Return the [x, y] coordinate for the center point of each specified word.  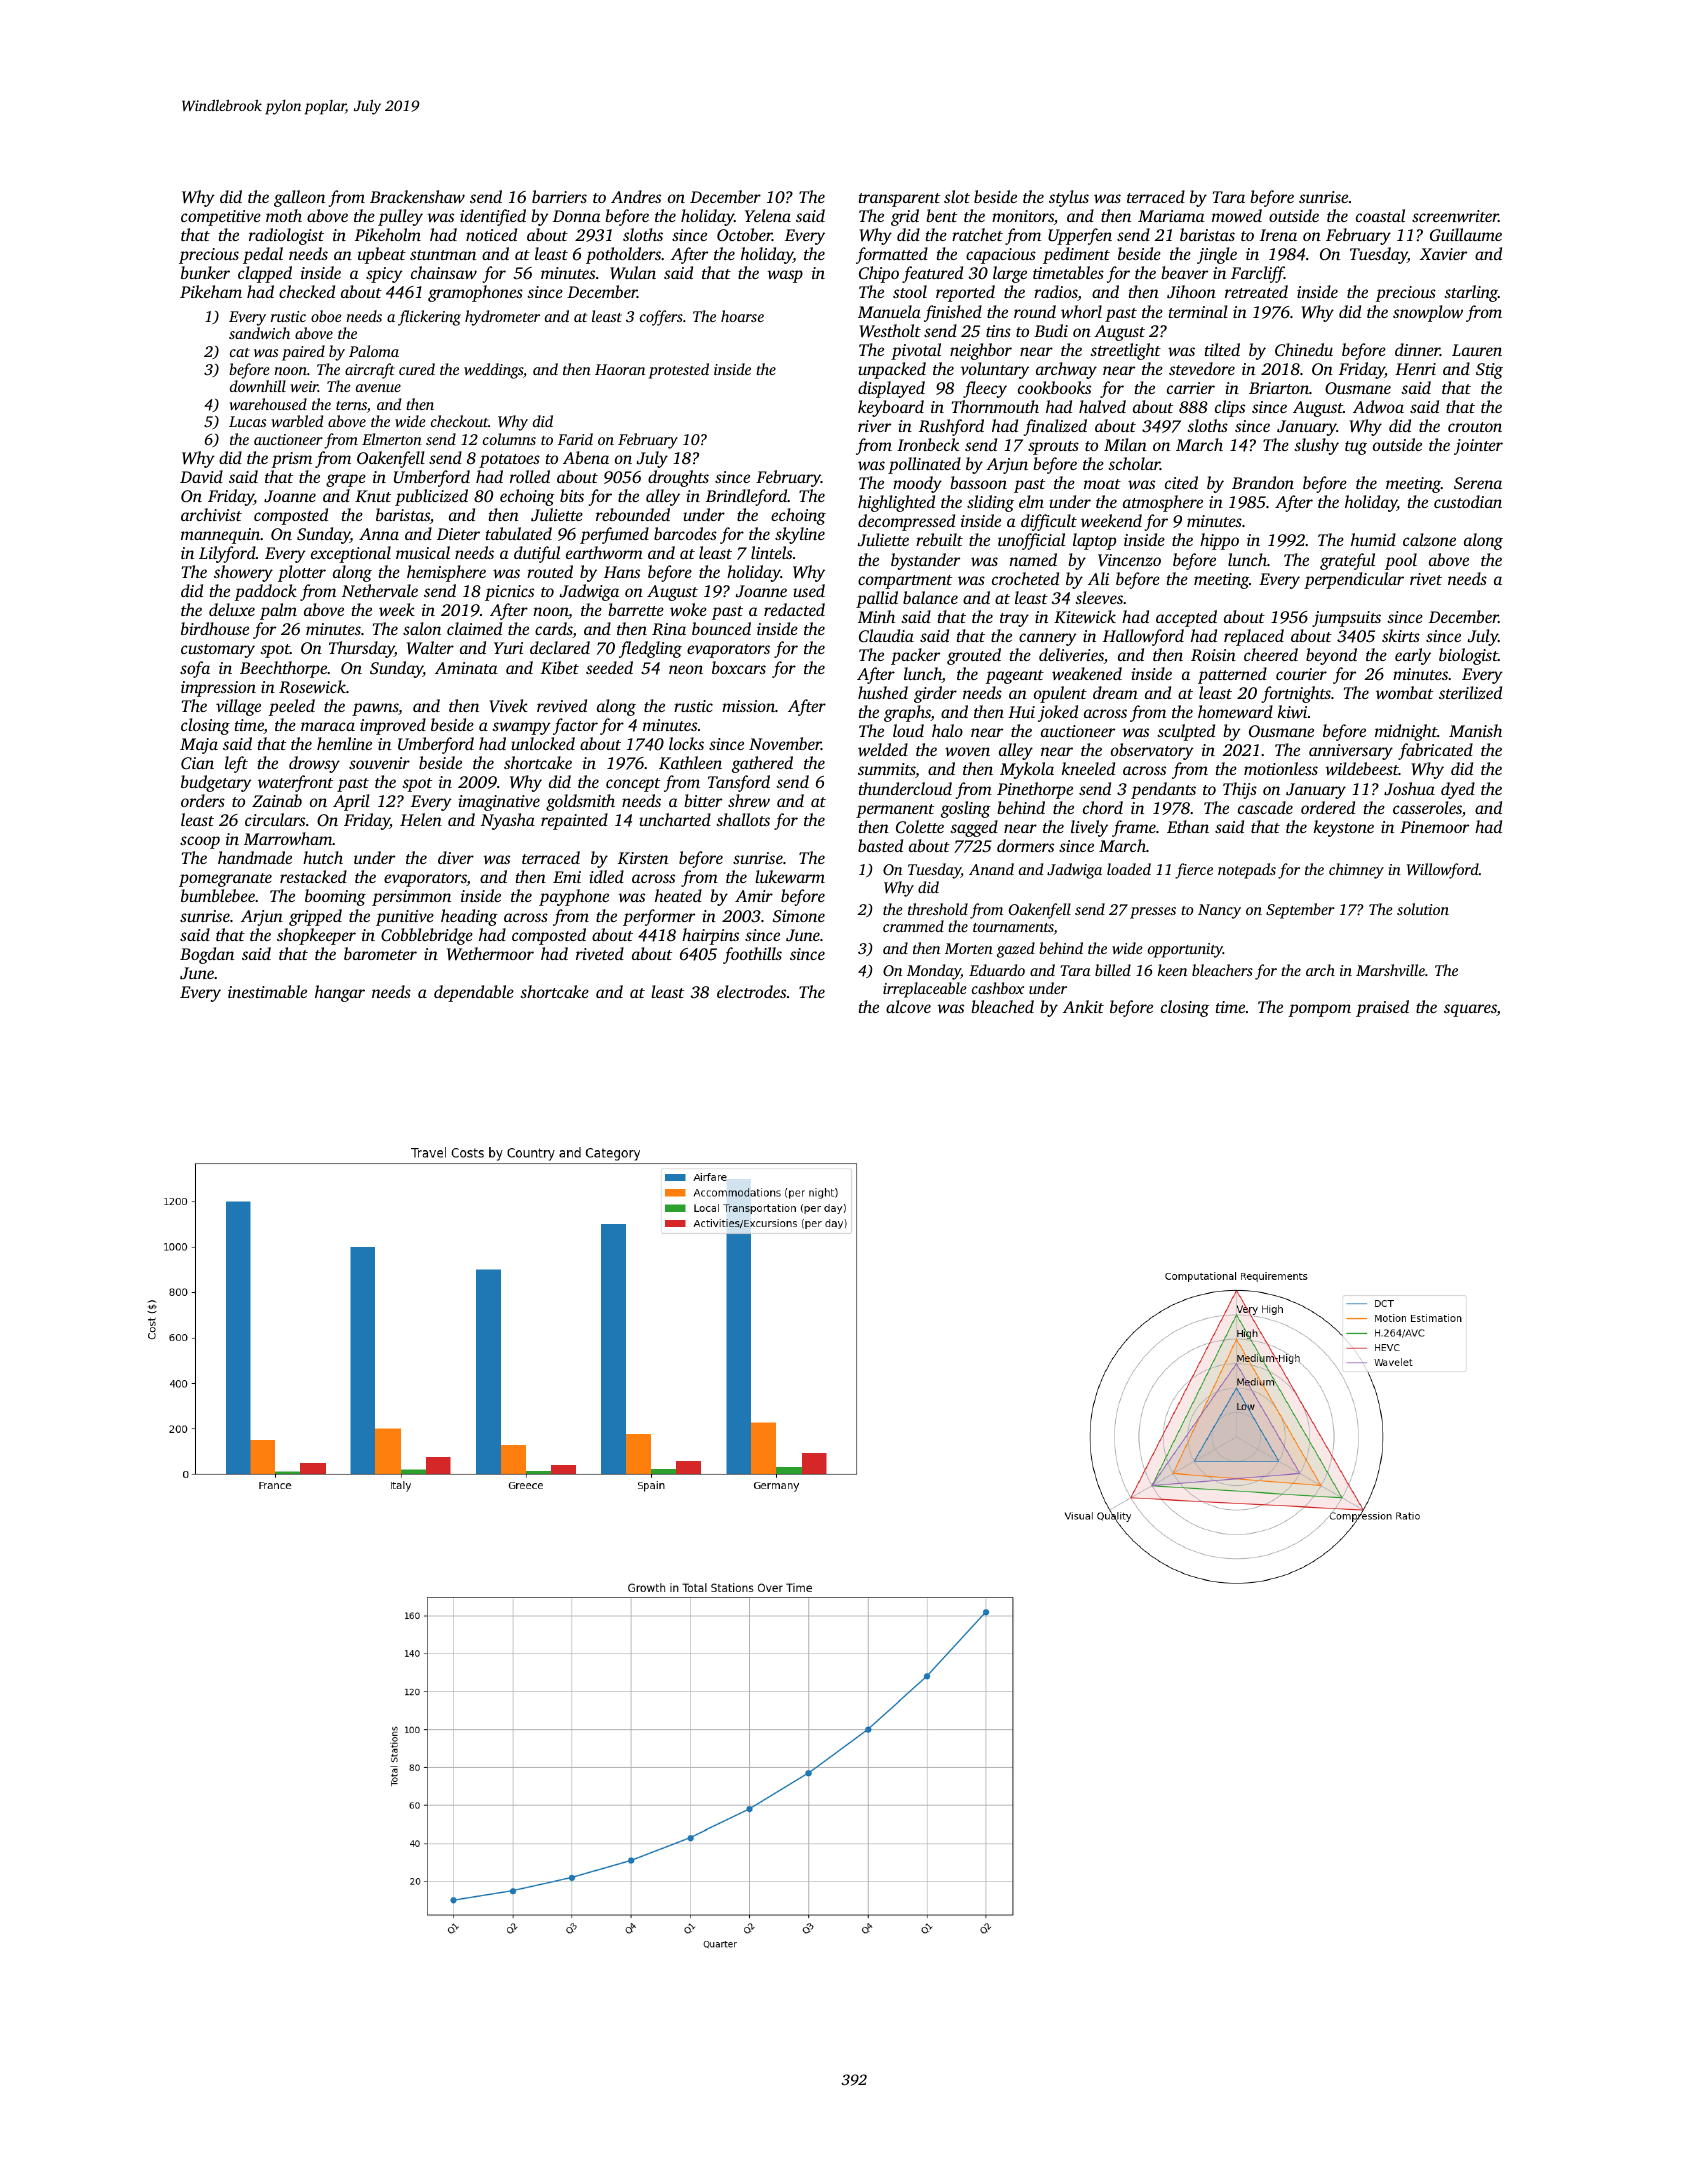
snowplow [1428, 313]
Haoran [620, 369]
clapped [265, 274]
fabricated [1435, 751]
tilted [1222, 349]
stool [910, 291]
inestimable [267, 991]
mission [748, 706]
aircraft [370, 371]
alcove [908, 1006]
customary [218, 651]
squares [1470, 1010]
